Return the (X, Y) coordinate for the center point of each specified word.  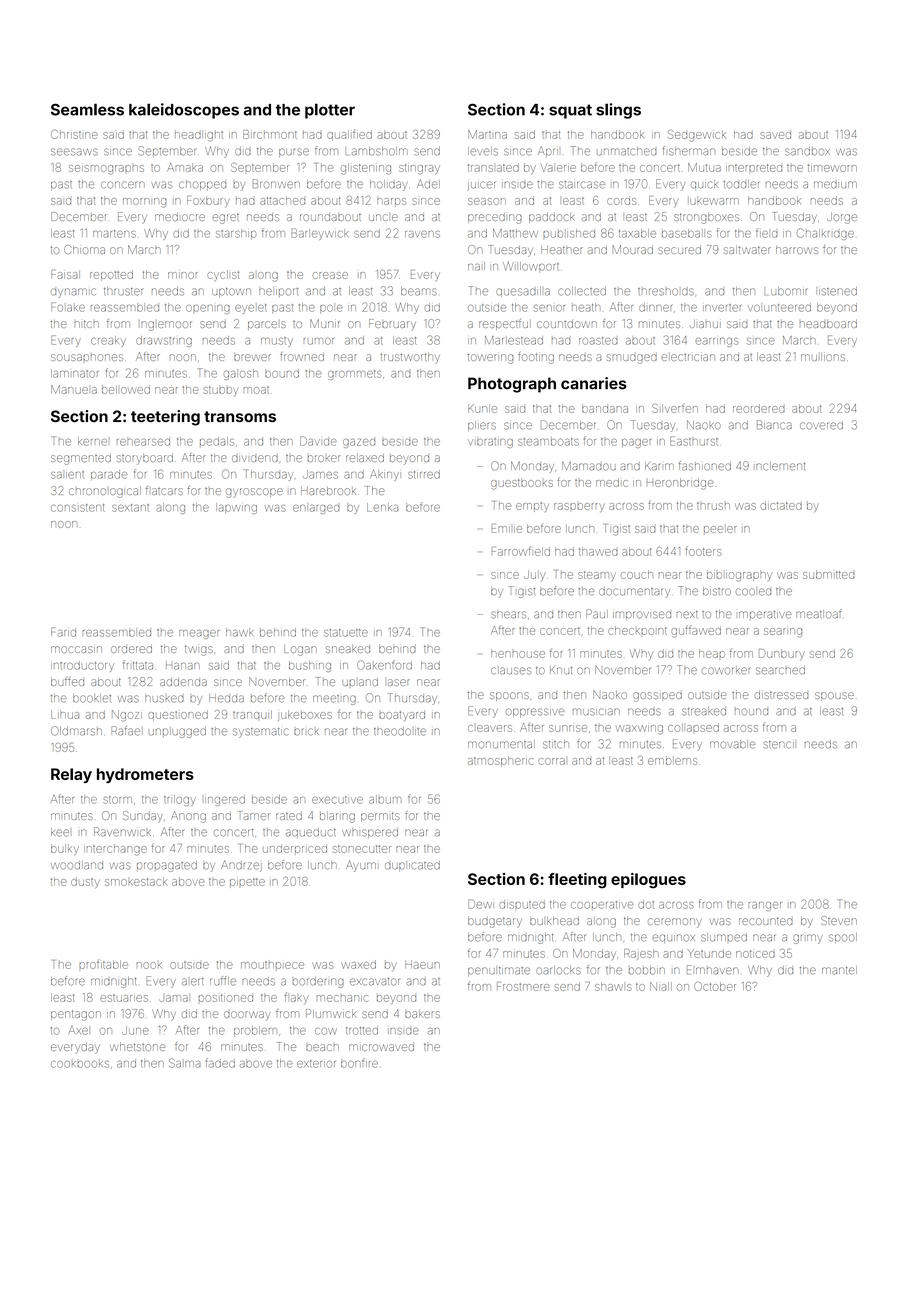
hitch (86, 324)
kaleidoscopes (184, 111)
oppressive (535, 712)
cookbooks (80, 1064)
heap (712, 653)
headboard (828, 324)
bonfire (359, 1063)
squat (570, 111)
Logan (300, 650)
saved (775, 135)
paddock (552, 218)
